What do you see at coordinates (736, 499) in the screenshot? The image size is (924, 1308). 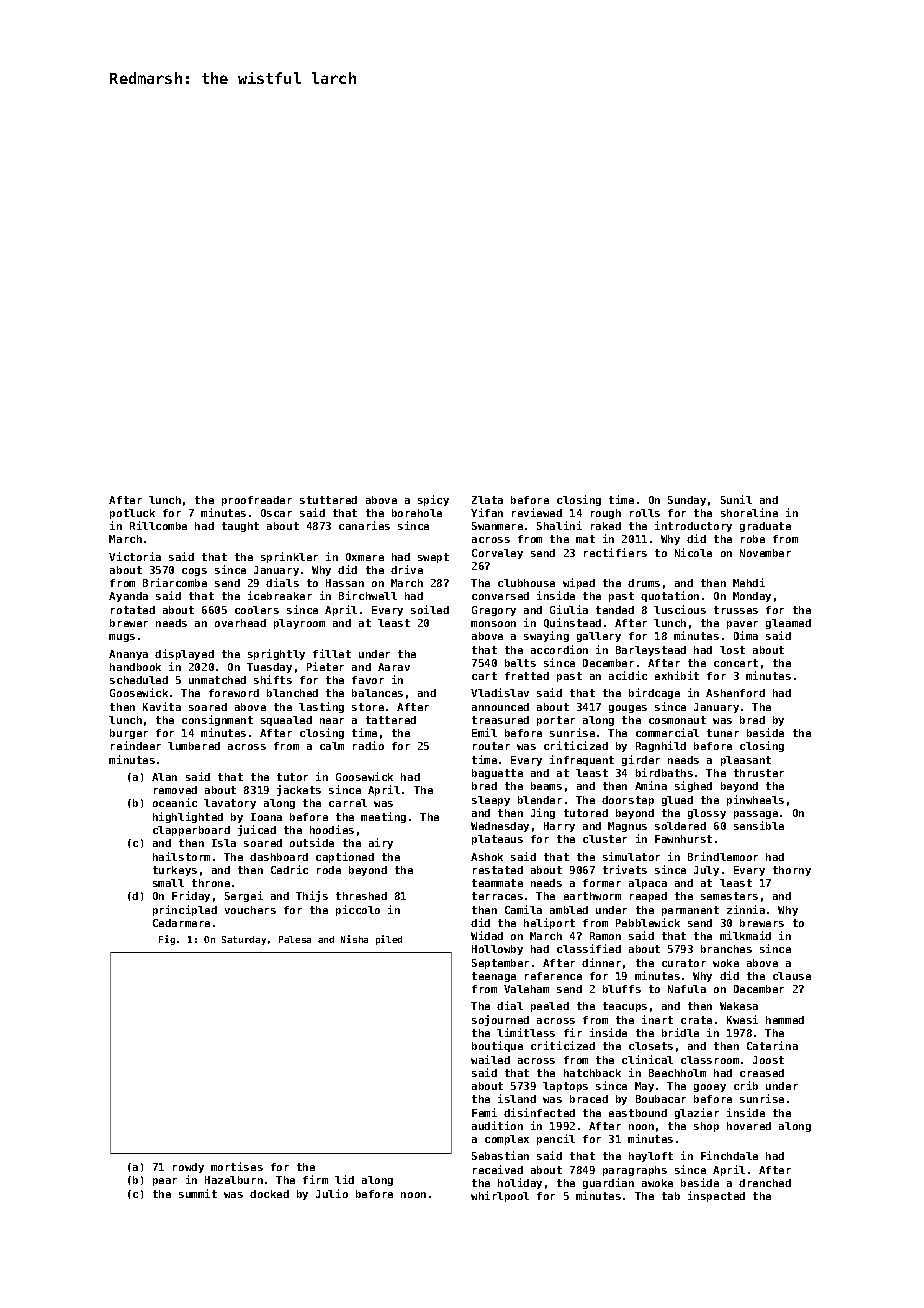 I see `Sunil` at bounding box center [736, 499].
